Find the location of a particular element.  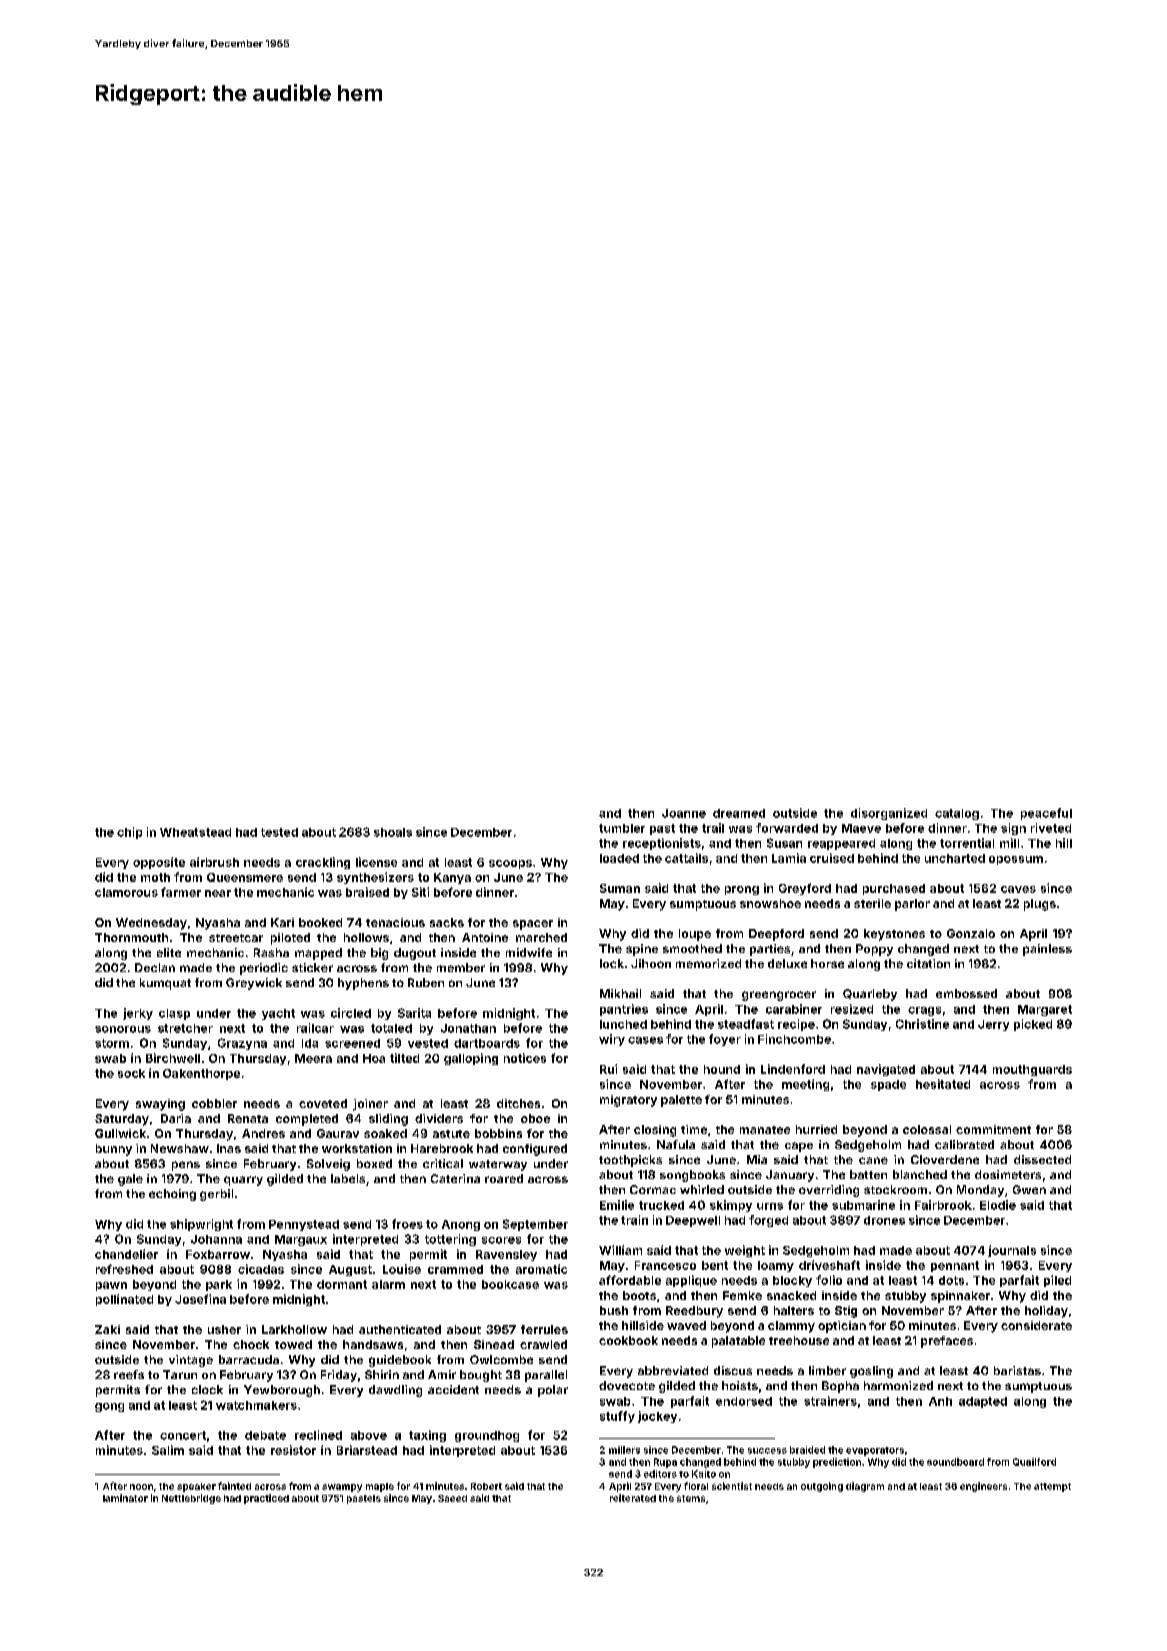

practiced is located at coordinates (266, 1499).
